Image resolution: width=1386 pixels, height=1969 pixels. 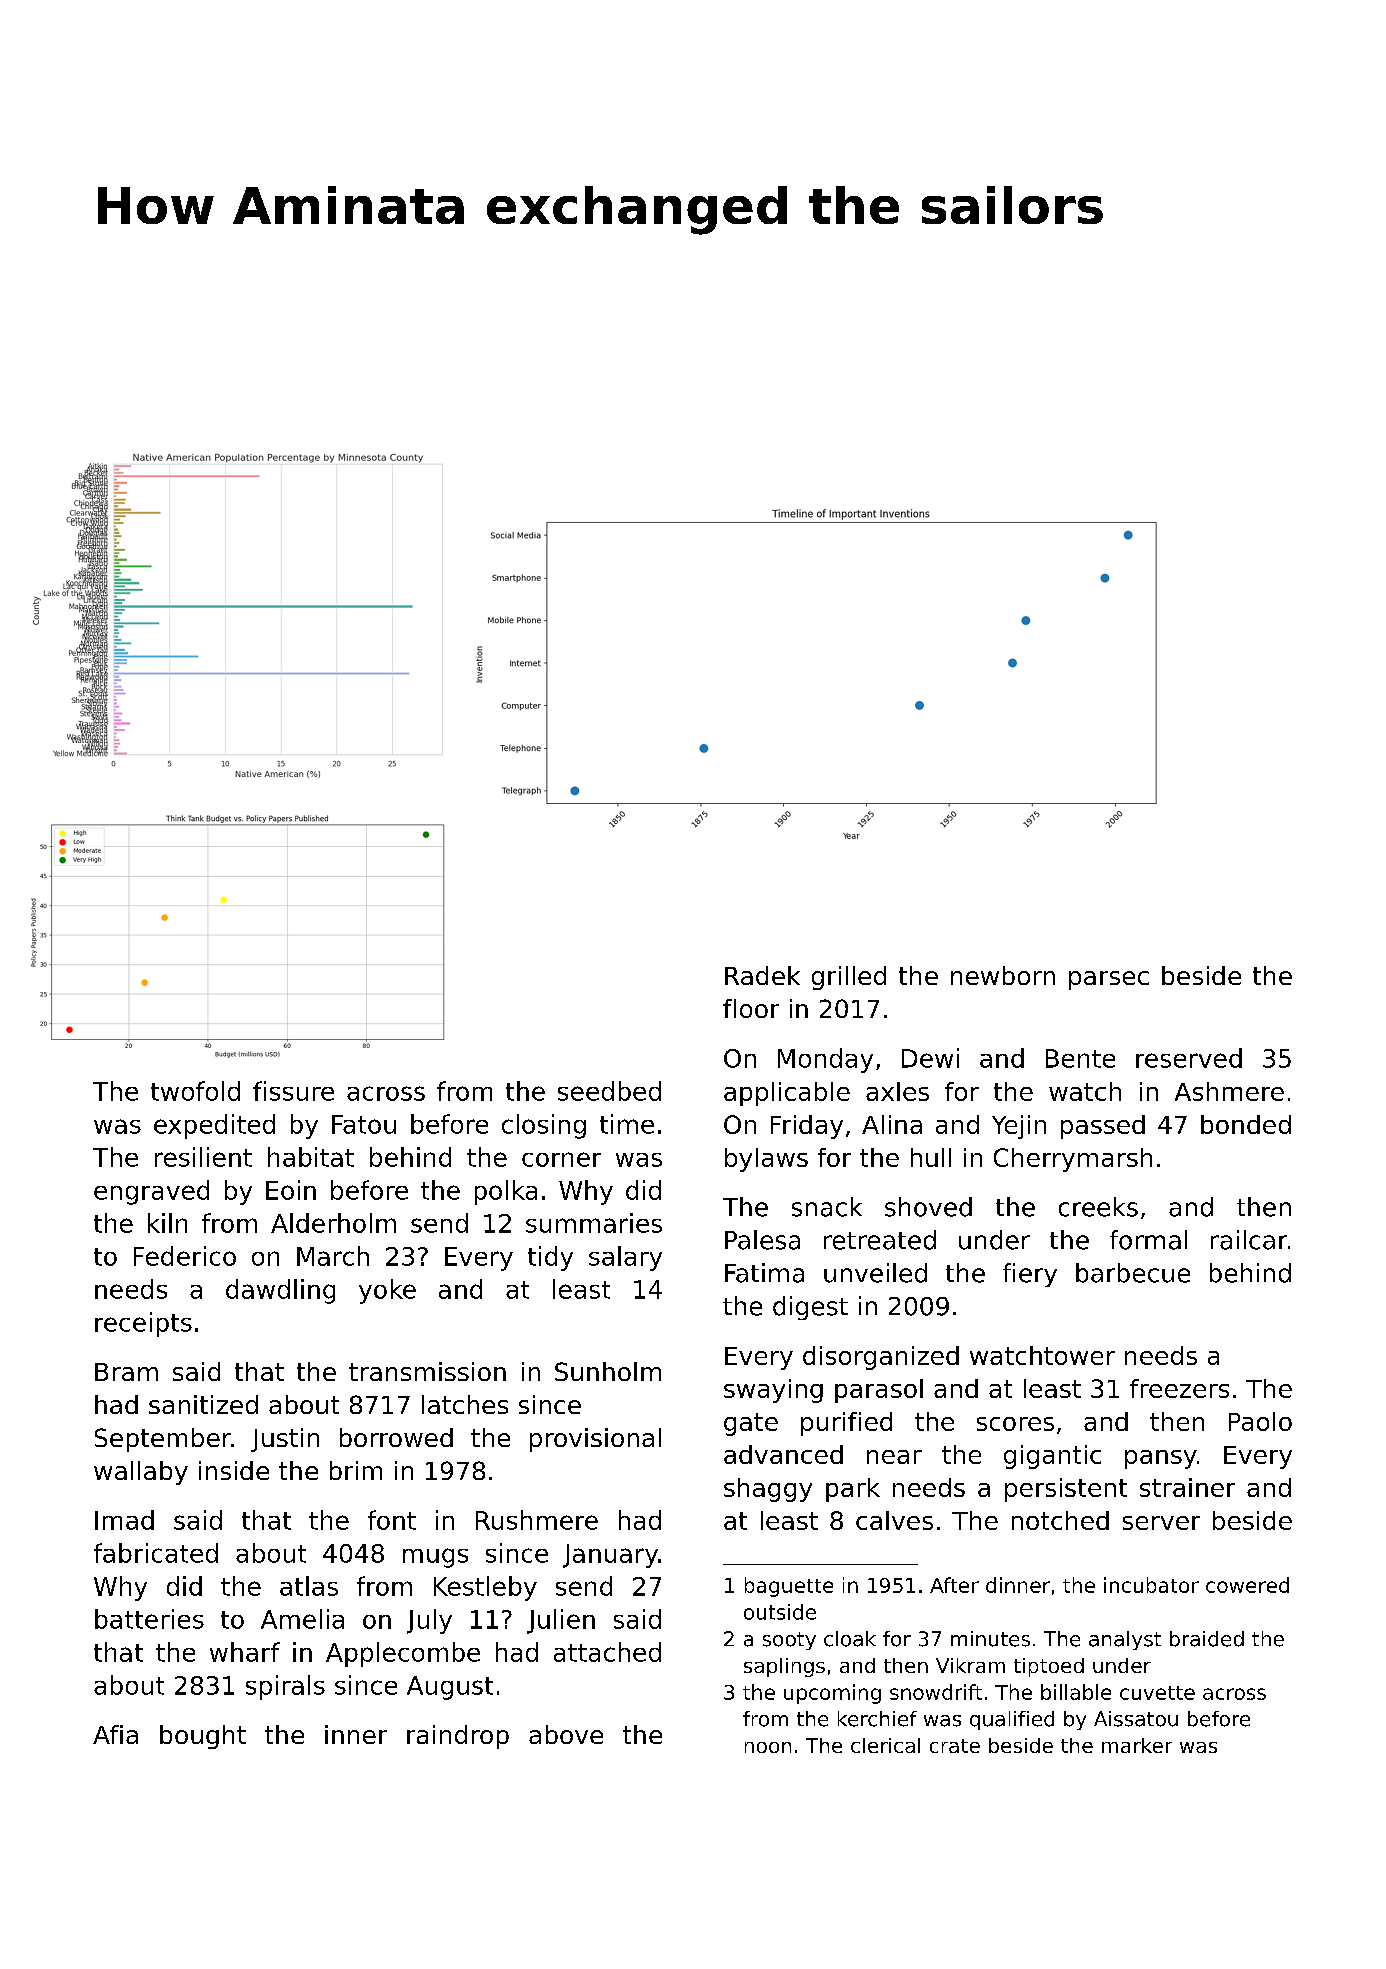 I want to click on Radek, so click(x=762, y=975).
